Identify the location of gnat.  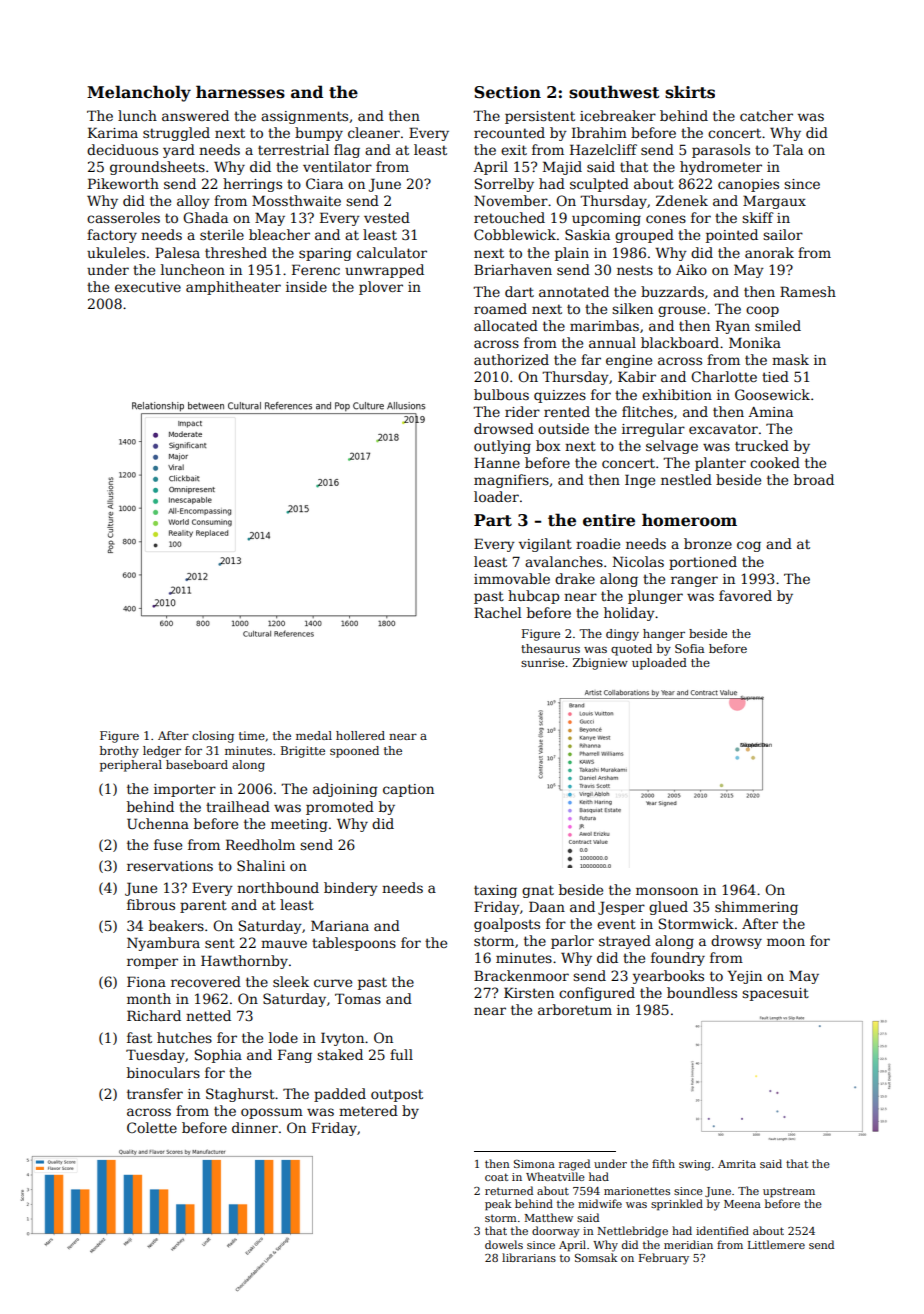
(538, 891).
